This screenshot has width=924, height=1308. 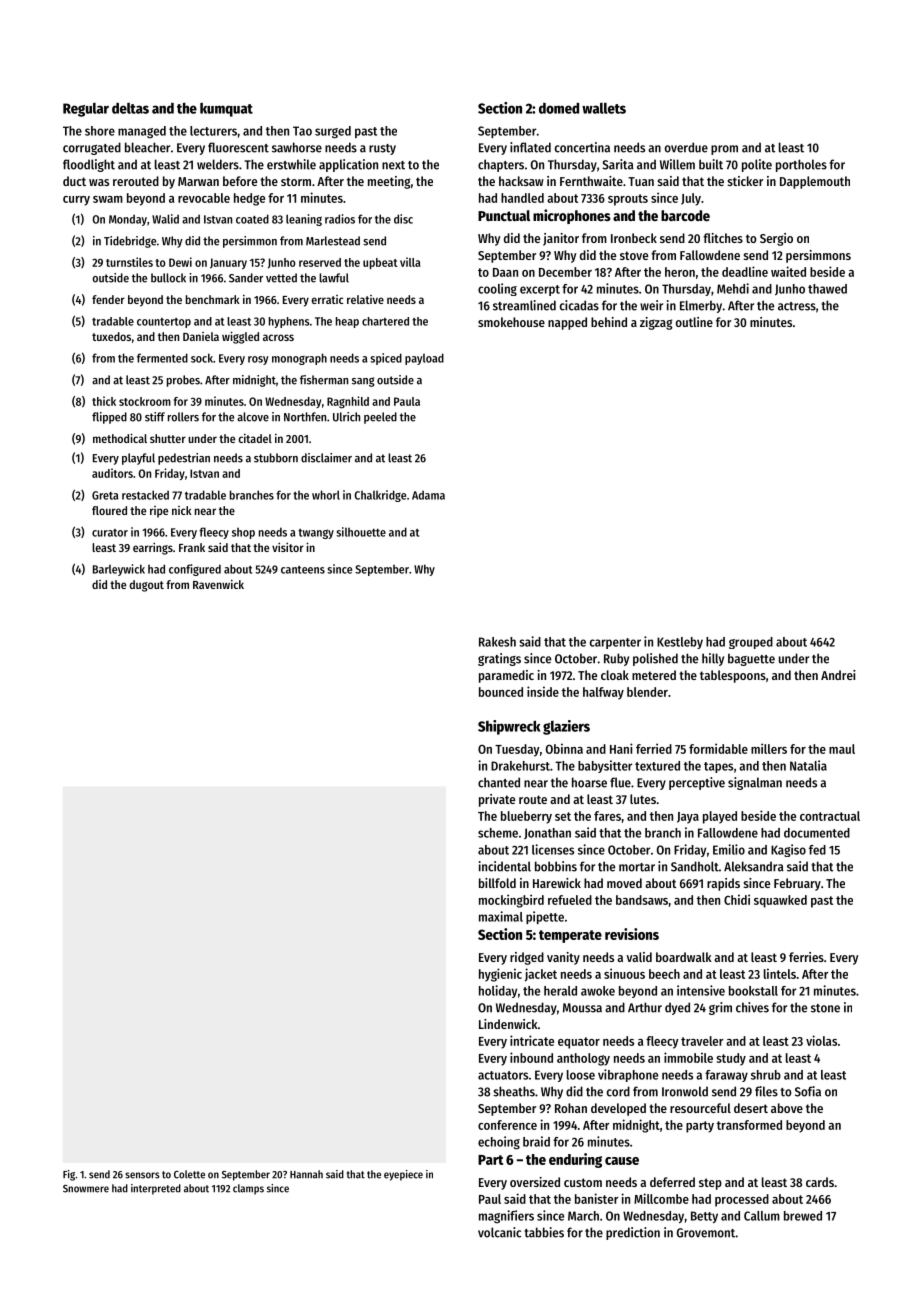 I want to click on Tao, so click(x=302, y=131).
